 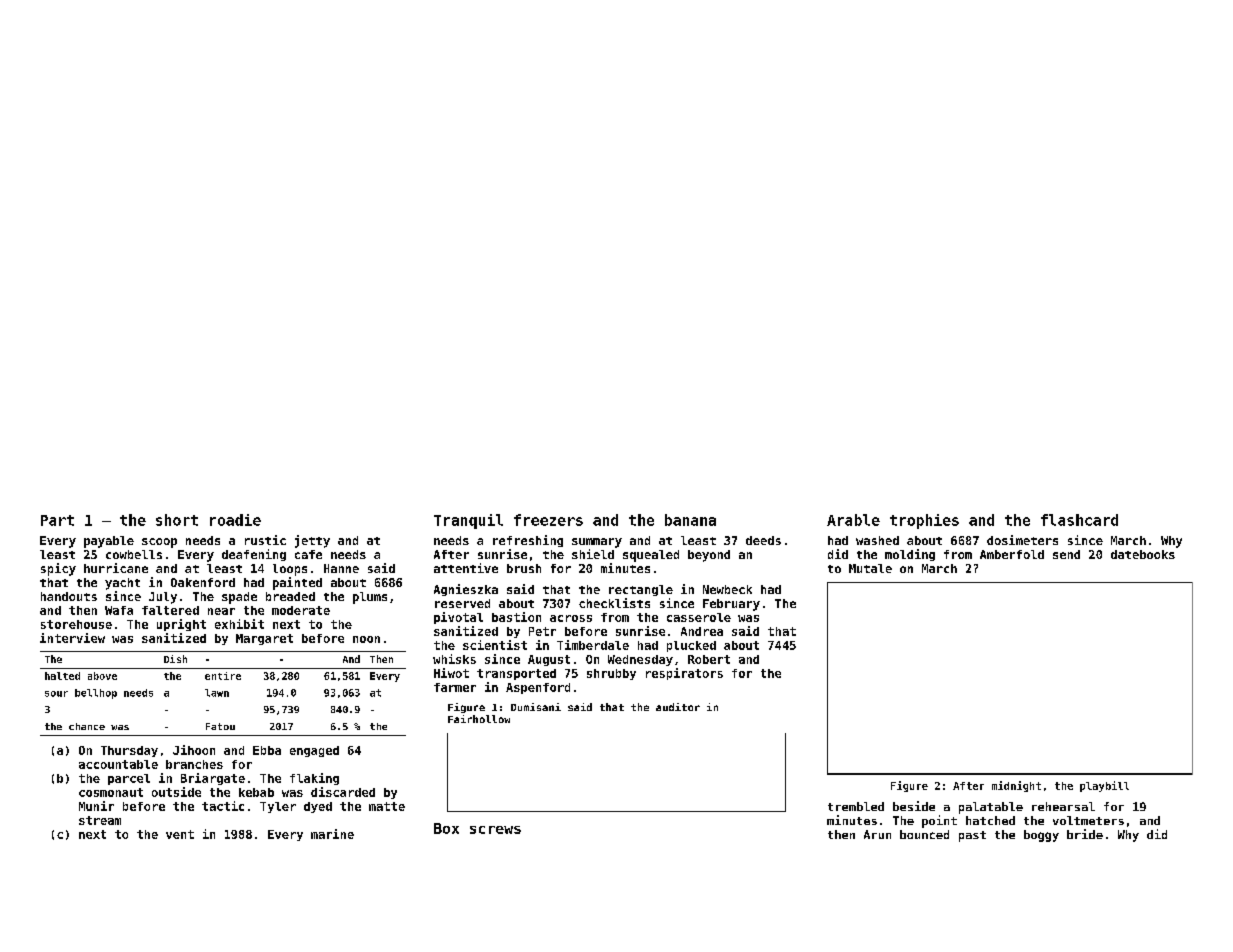 I want to click on Margaret, so click(x=264, y=639).
